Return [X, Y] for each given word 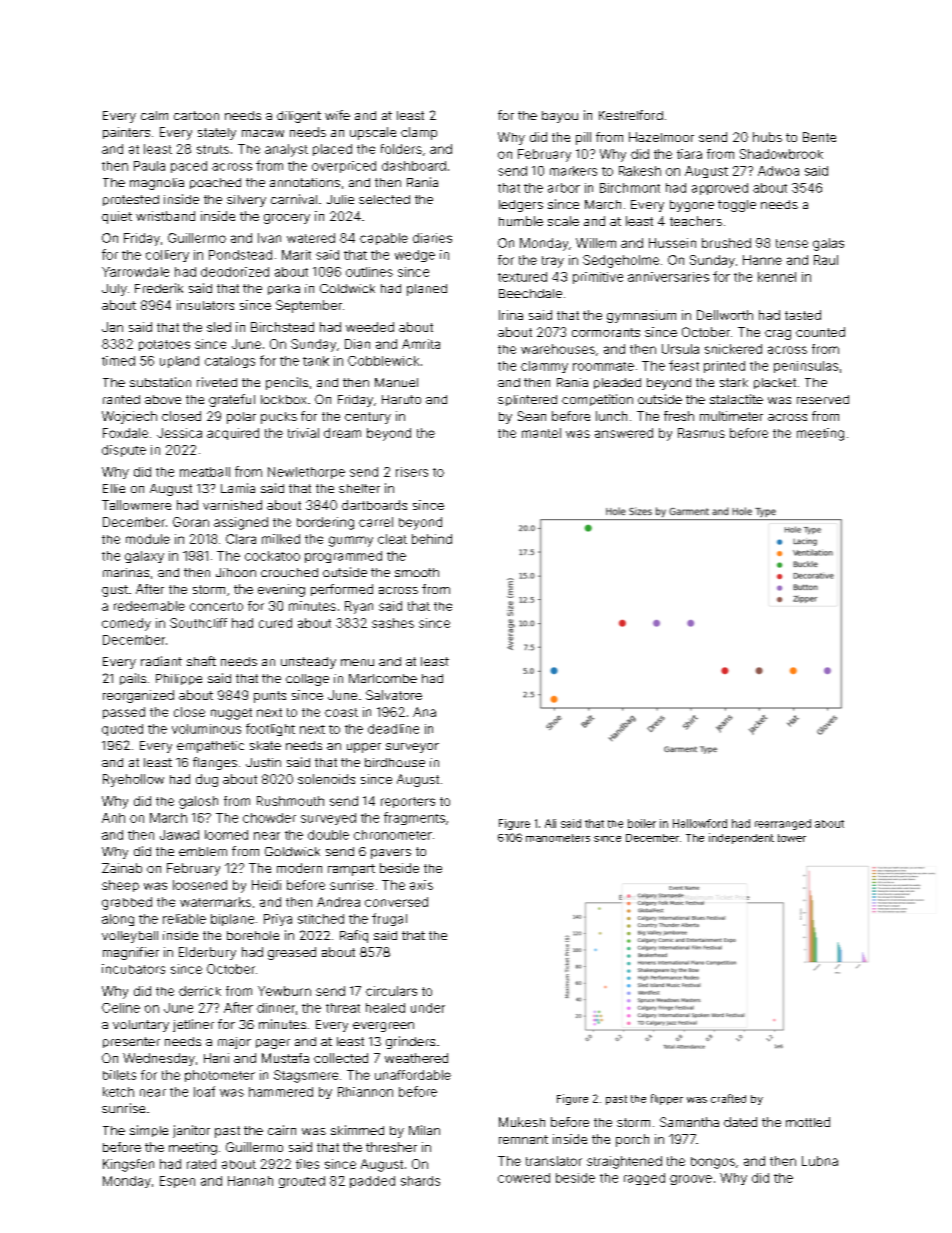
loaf [204, 1091]
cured [275, 623]
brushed [726, 243]
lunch [611, 416]
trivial [303, 433]
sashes [393, 623]
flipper [667, 1099]
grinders [410, 1042]
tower [792, 838]
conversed [396, 902]
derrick [200, 991]
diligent [299, 117]
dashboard [414, 166]
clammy [544, 367]
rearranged [783, 824]
